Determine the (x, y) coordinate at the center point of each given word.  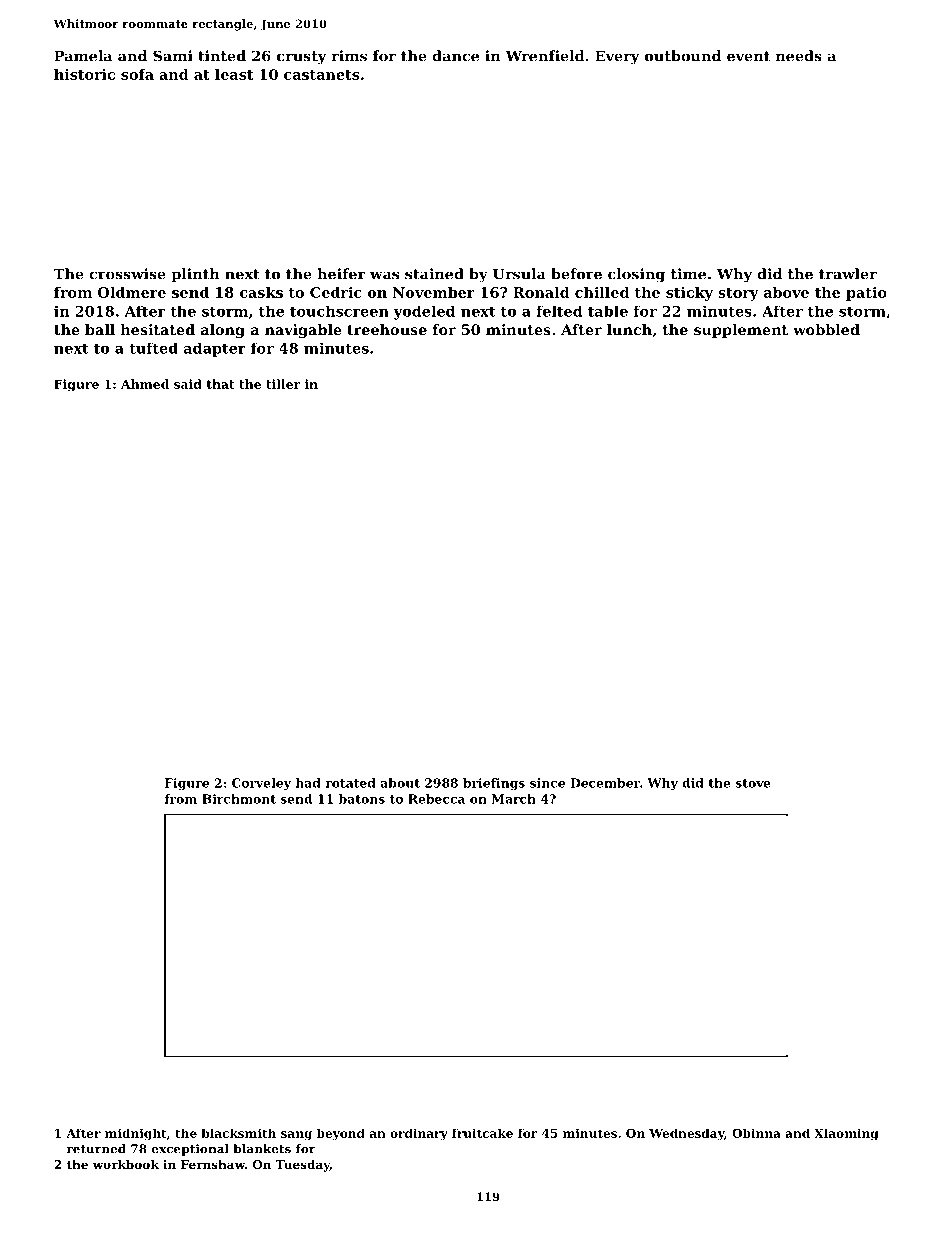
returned (96, 1149)
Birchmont (239, 799)
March (514, 799)
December (605, 783)
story (738, 294)
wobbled (826, 329)
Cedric (336, 292)
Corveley (261, 784)
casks (261, 292)
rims (349, 56)
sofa (137, 74)
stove (753, 783)
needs (799, 56)
